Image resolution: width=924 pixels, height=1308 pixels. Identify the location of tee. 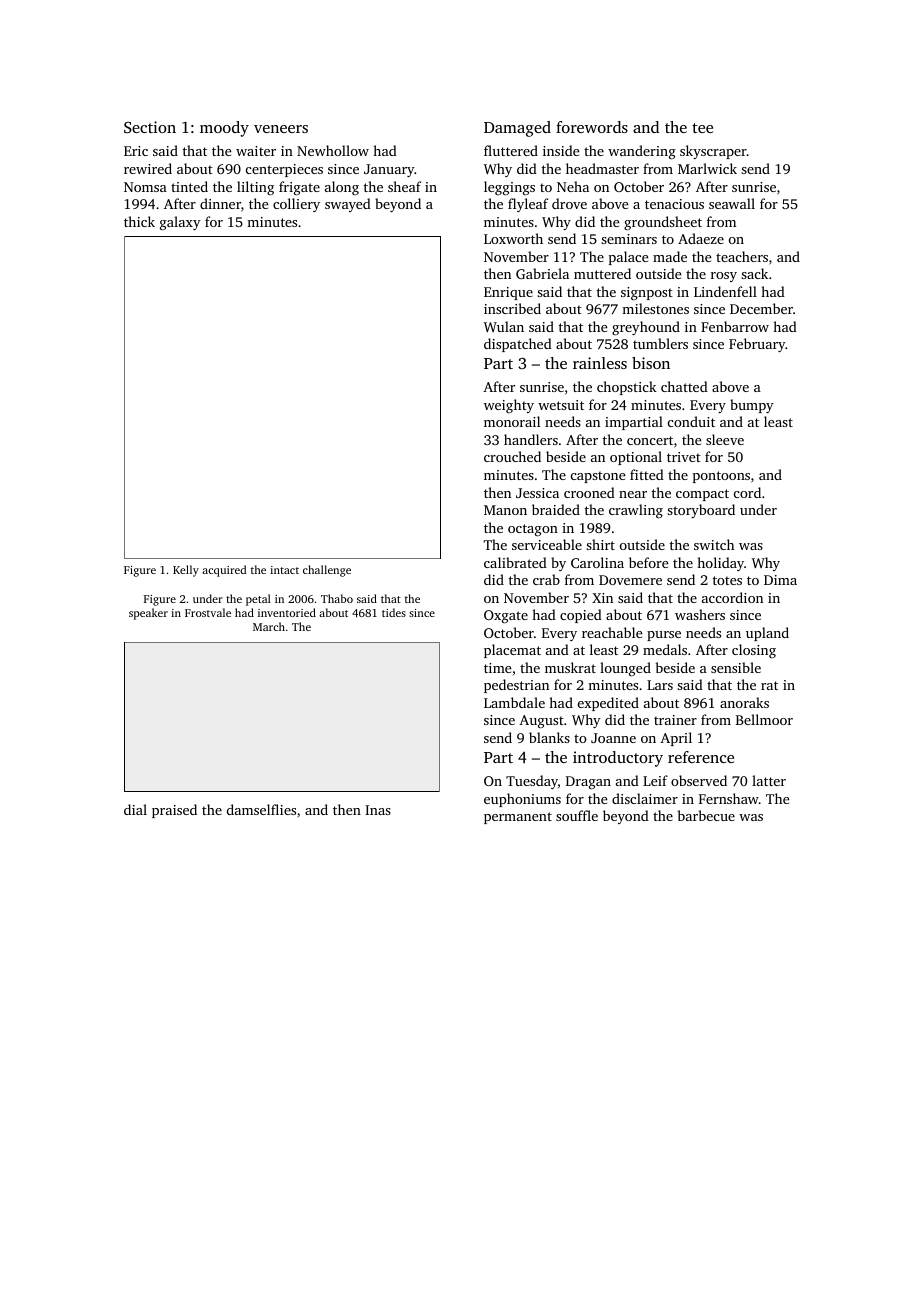
(702, 128).
